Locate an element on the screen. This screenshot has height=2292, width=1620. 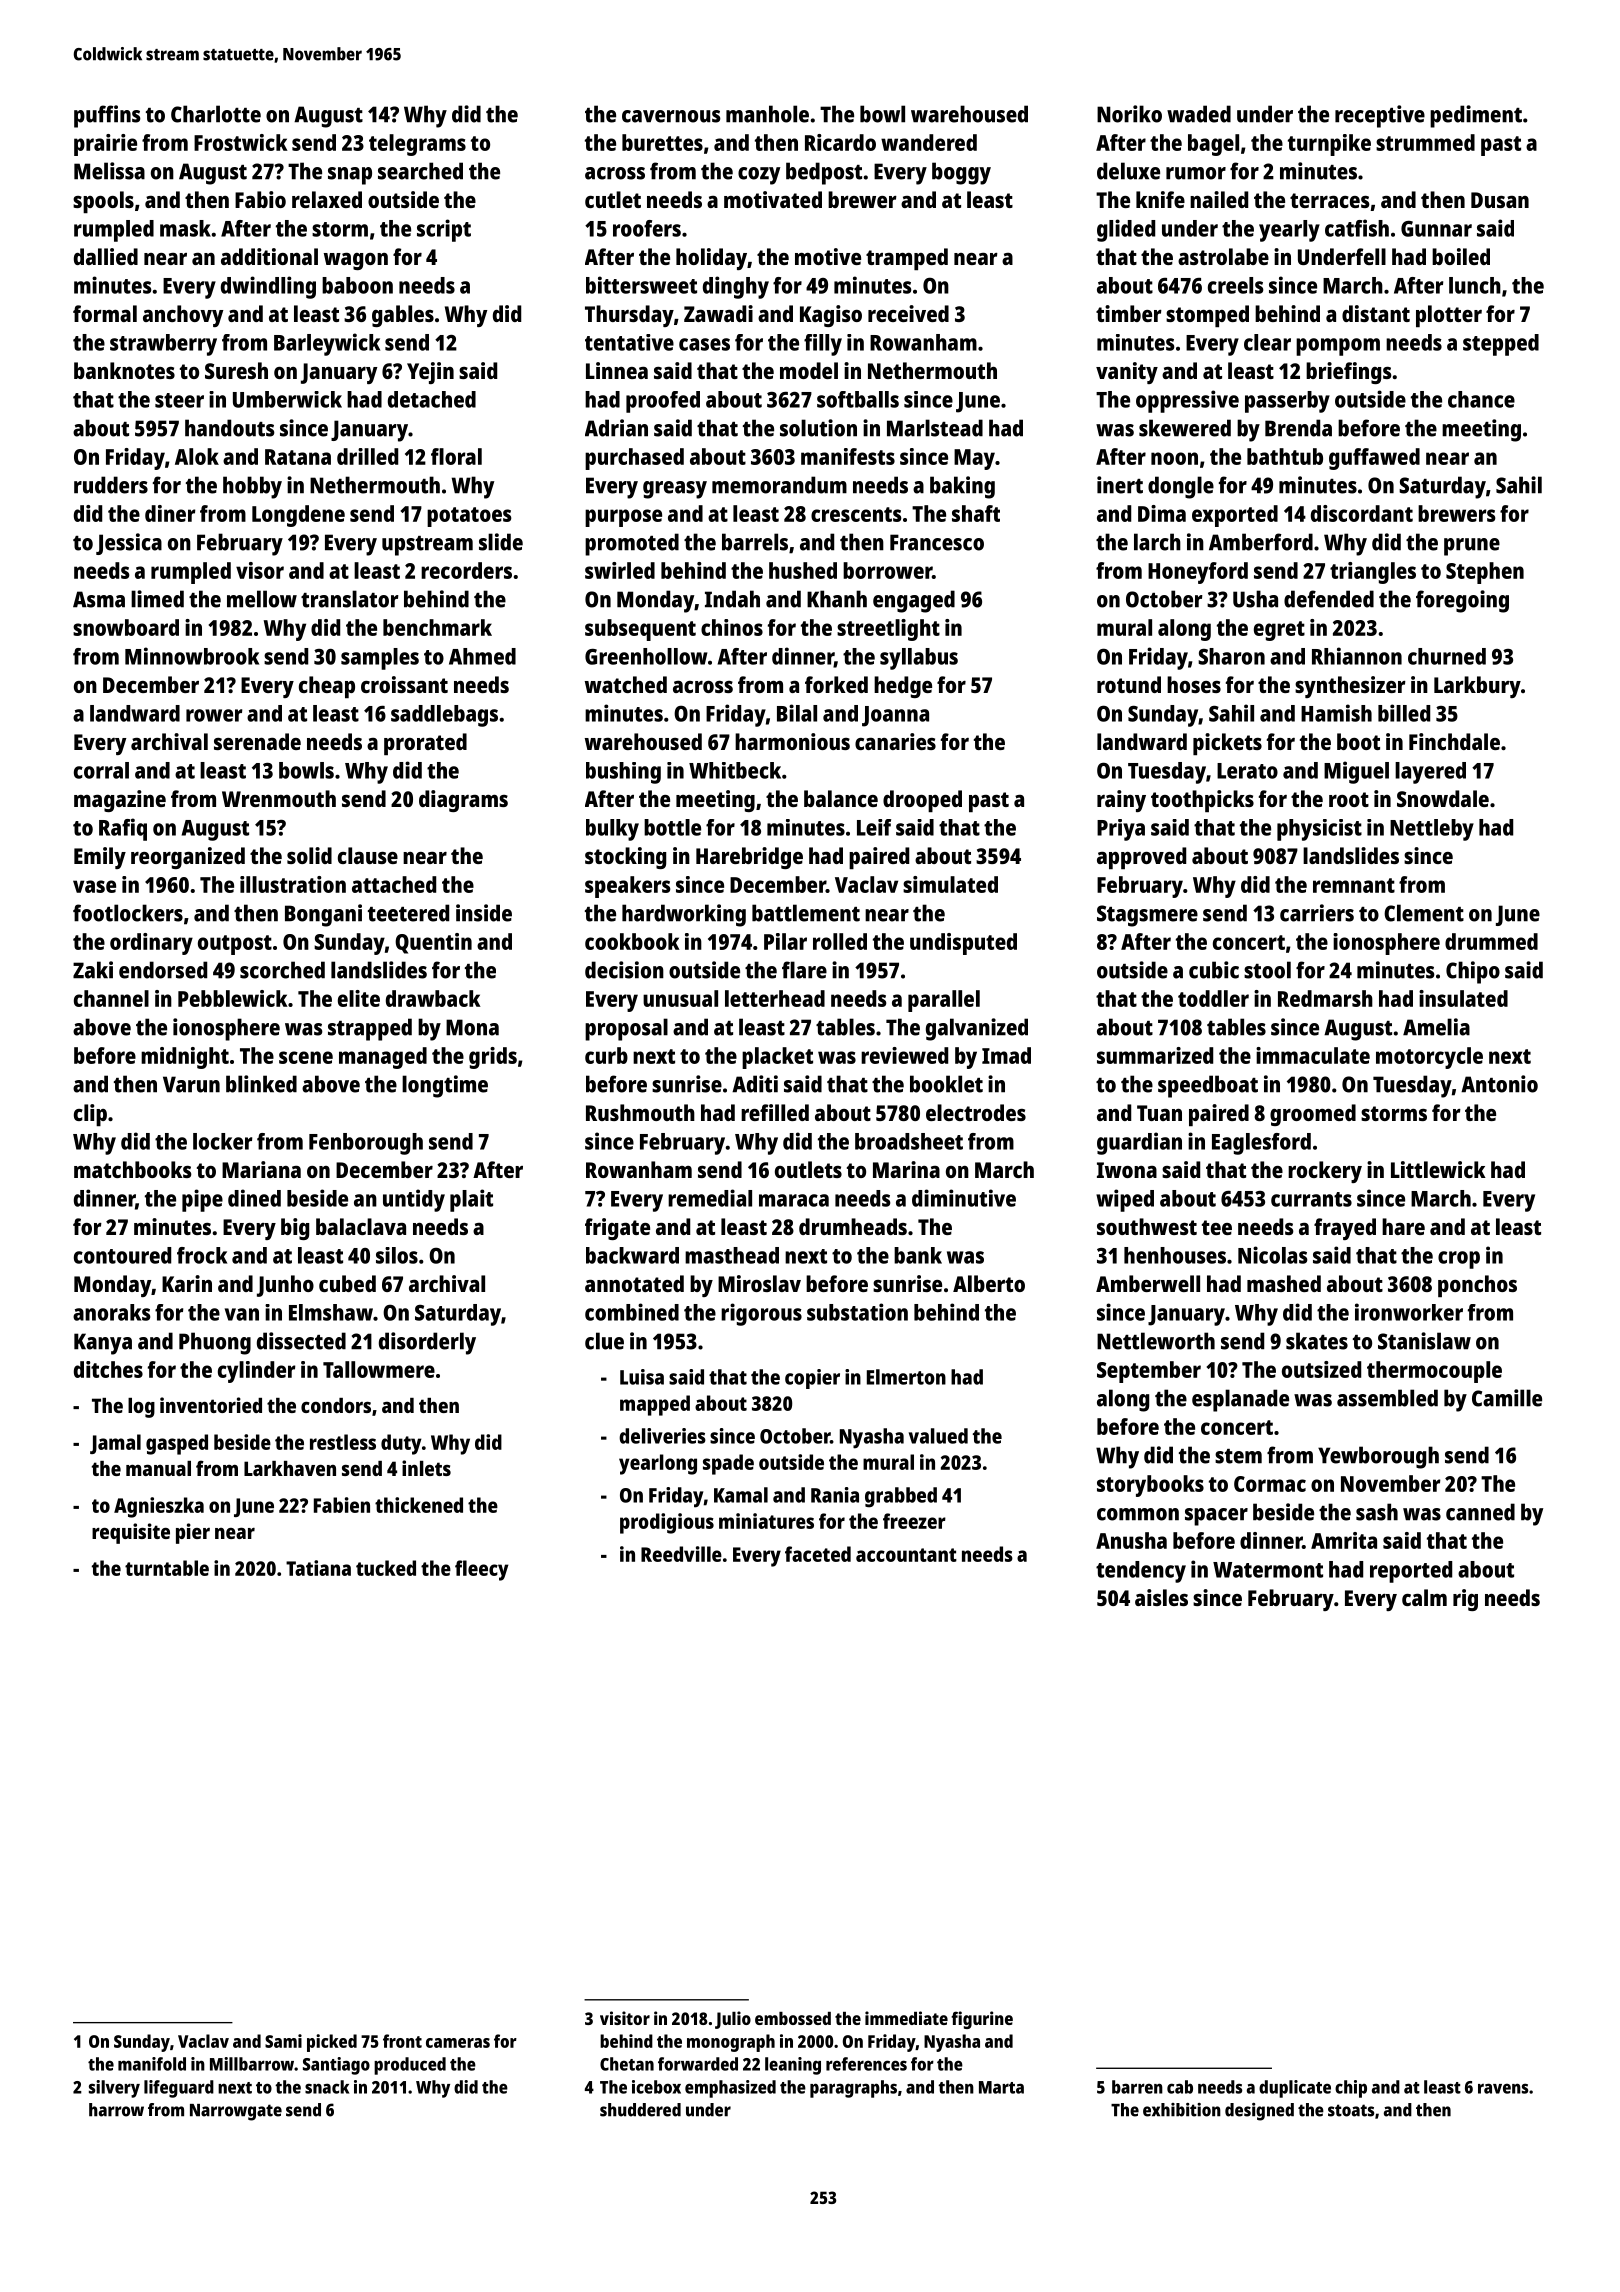
manhole is located at coordinates (767, 114).
